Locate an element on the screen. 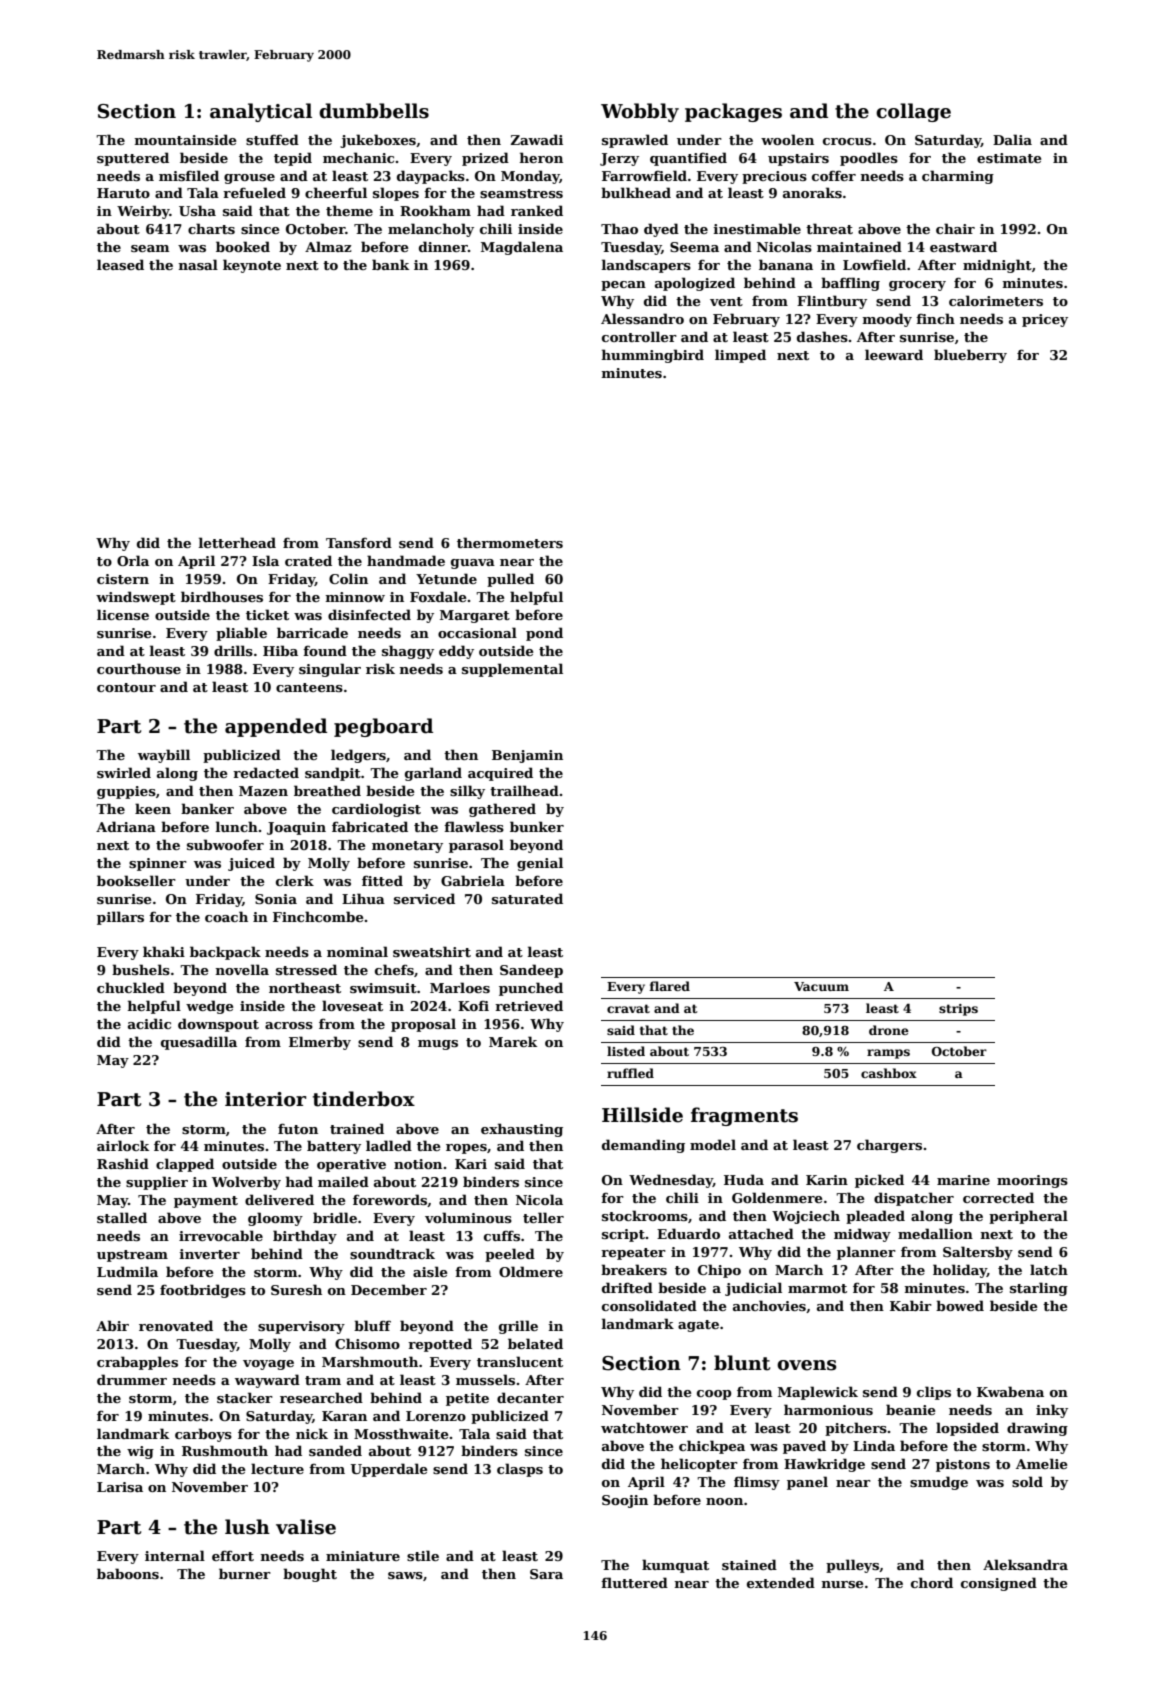 This screenshot has height=1687, width=1165. dinner is located at coordinates (443, 246).
